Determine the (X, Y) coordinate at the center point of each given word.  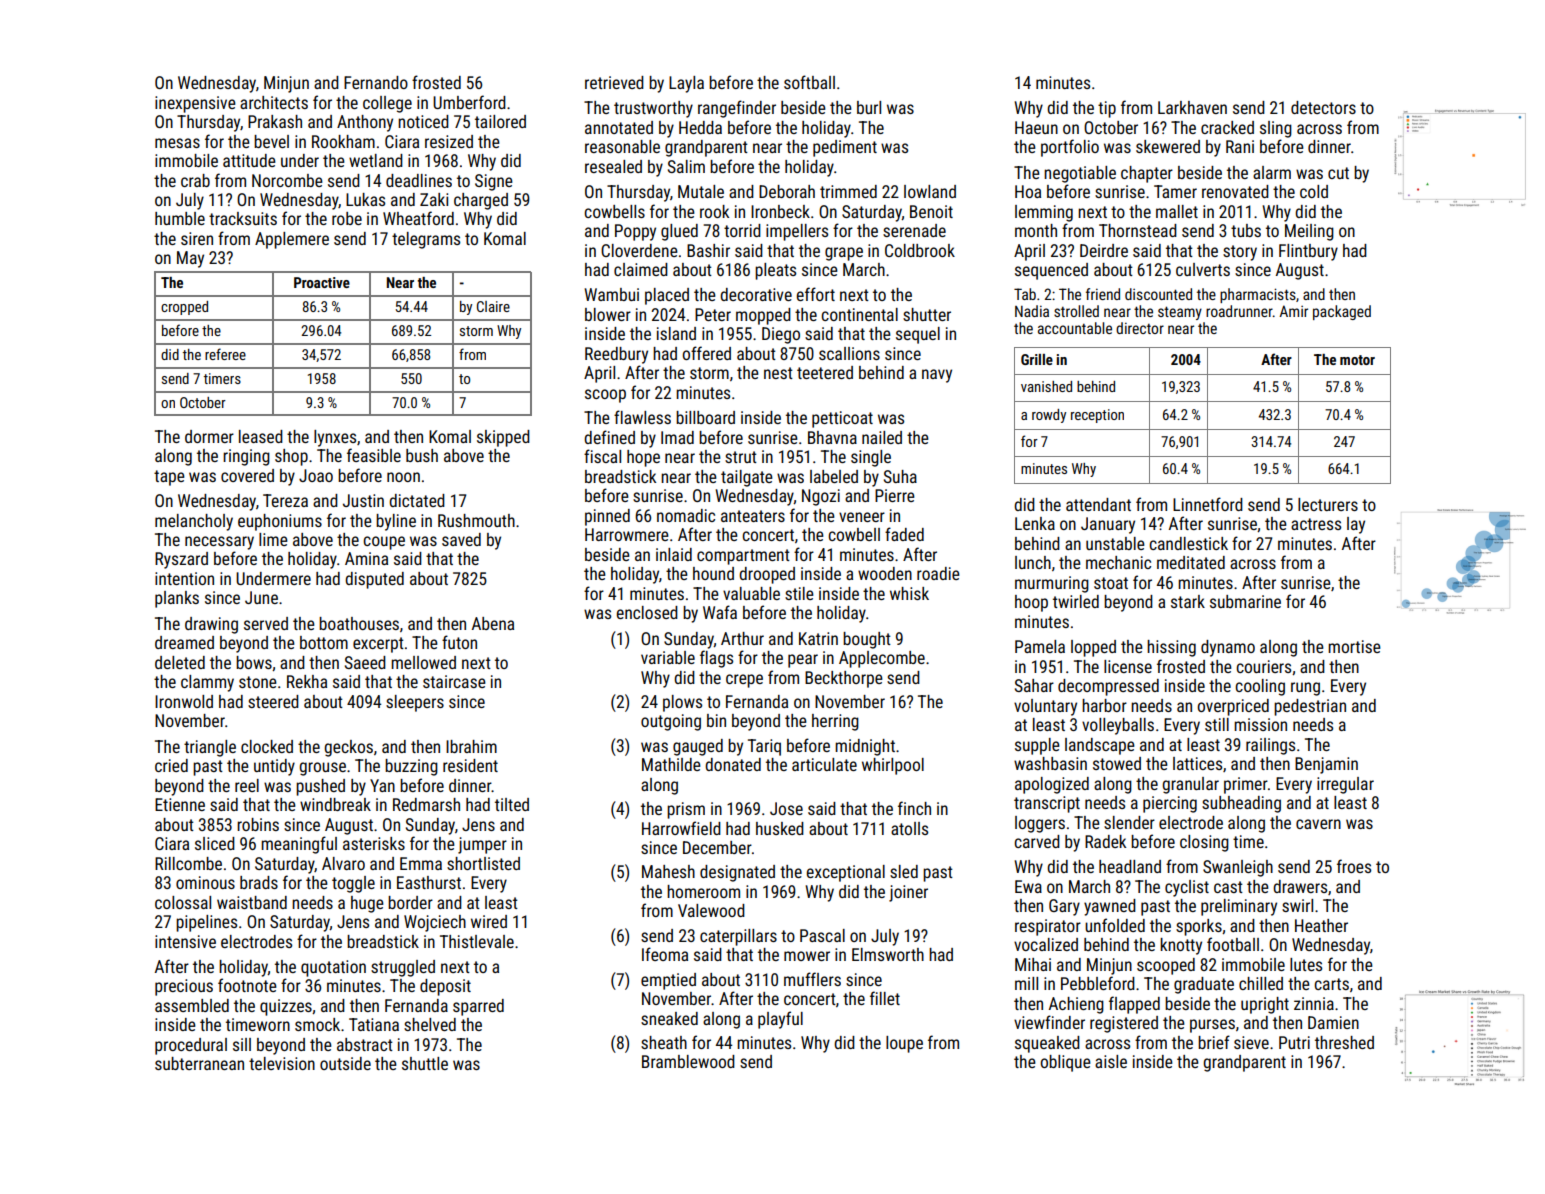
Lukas (365, 199)
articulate (824, 764)
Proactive (322, 282)
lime (273, 539)
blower (608, 314)
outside (345, 1063)
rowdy (1049, 416)
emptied (668, 981)
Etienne (180, 804)
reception (1097, 416)
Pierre (895, 495)
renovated (1235, 191)
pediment (845, 148)
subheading (1241, 804)
